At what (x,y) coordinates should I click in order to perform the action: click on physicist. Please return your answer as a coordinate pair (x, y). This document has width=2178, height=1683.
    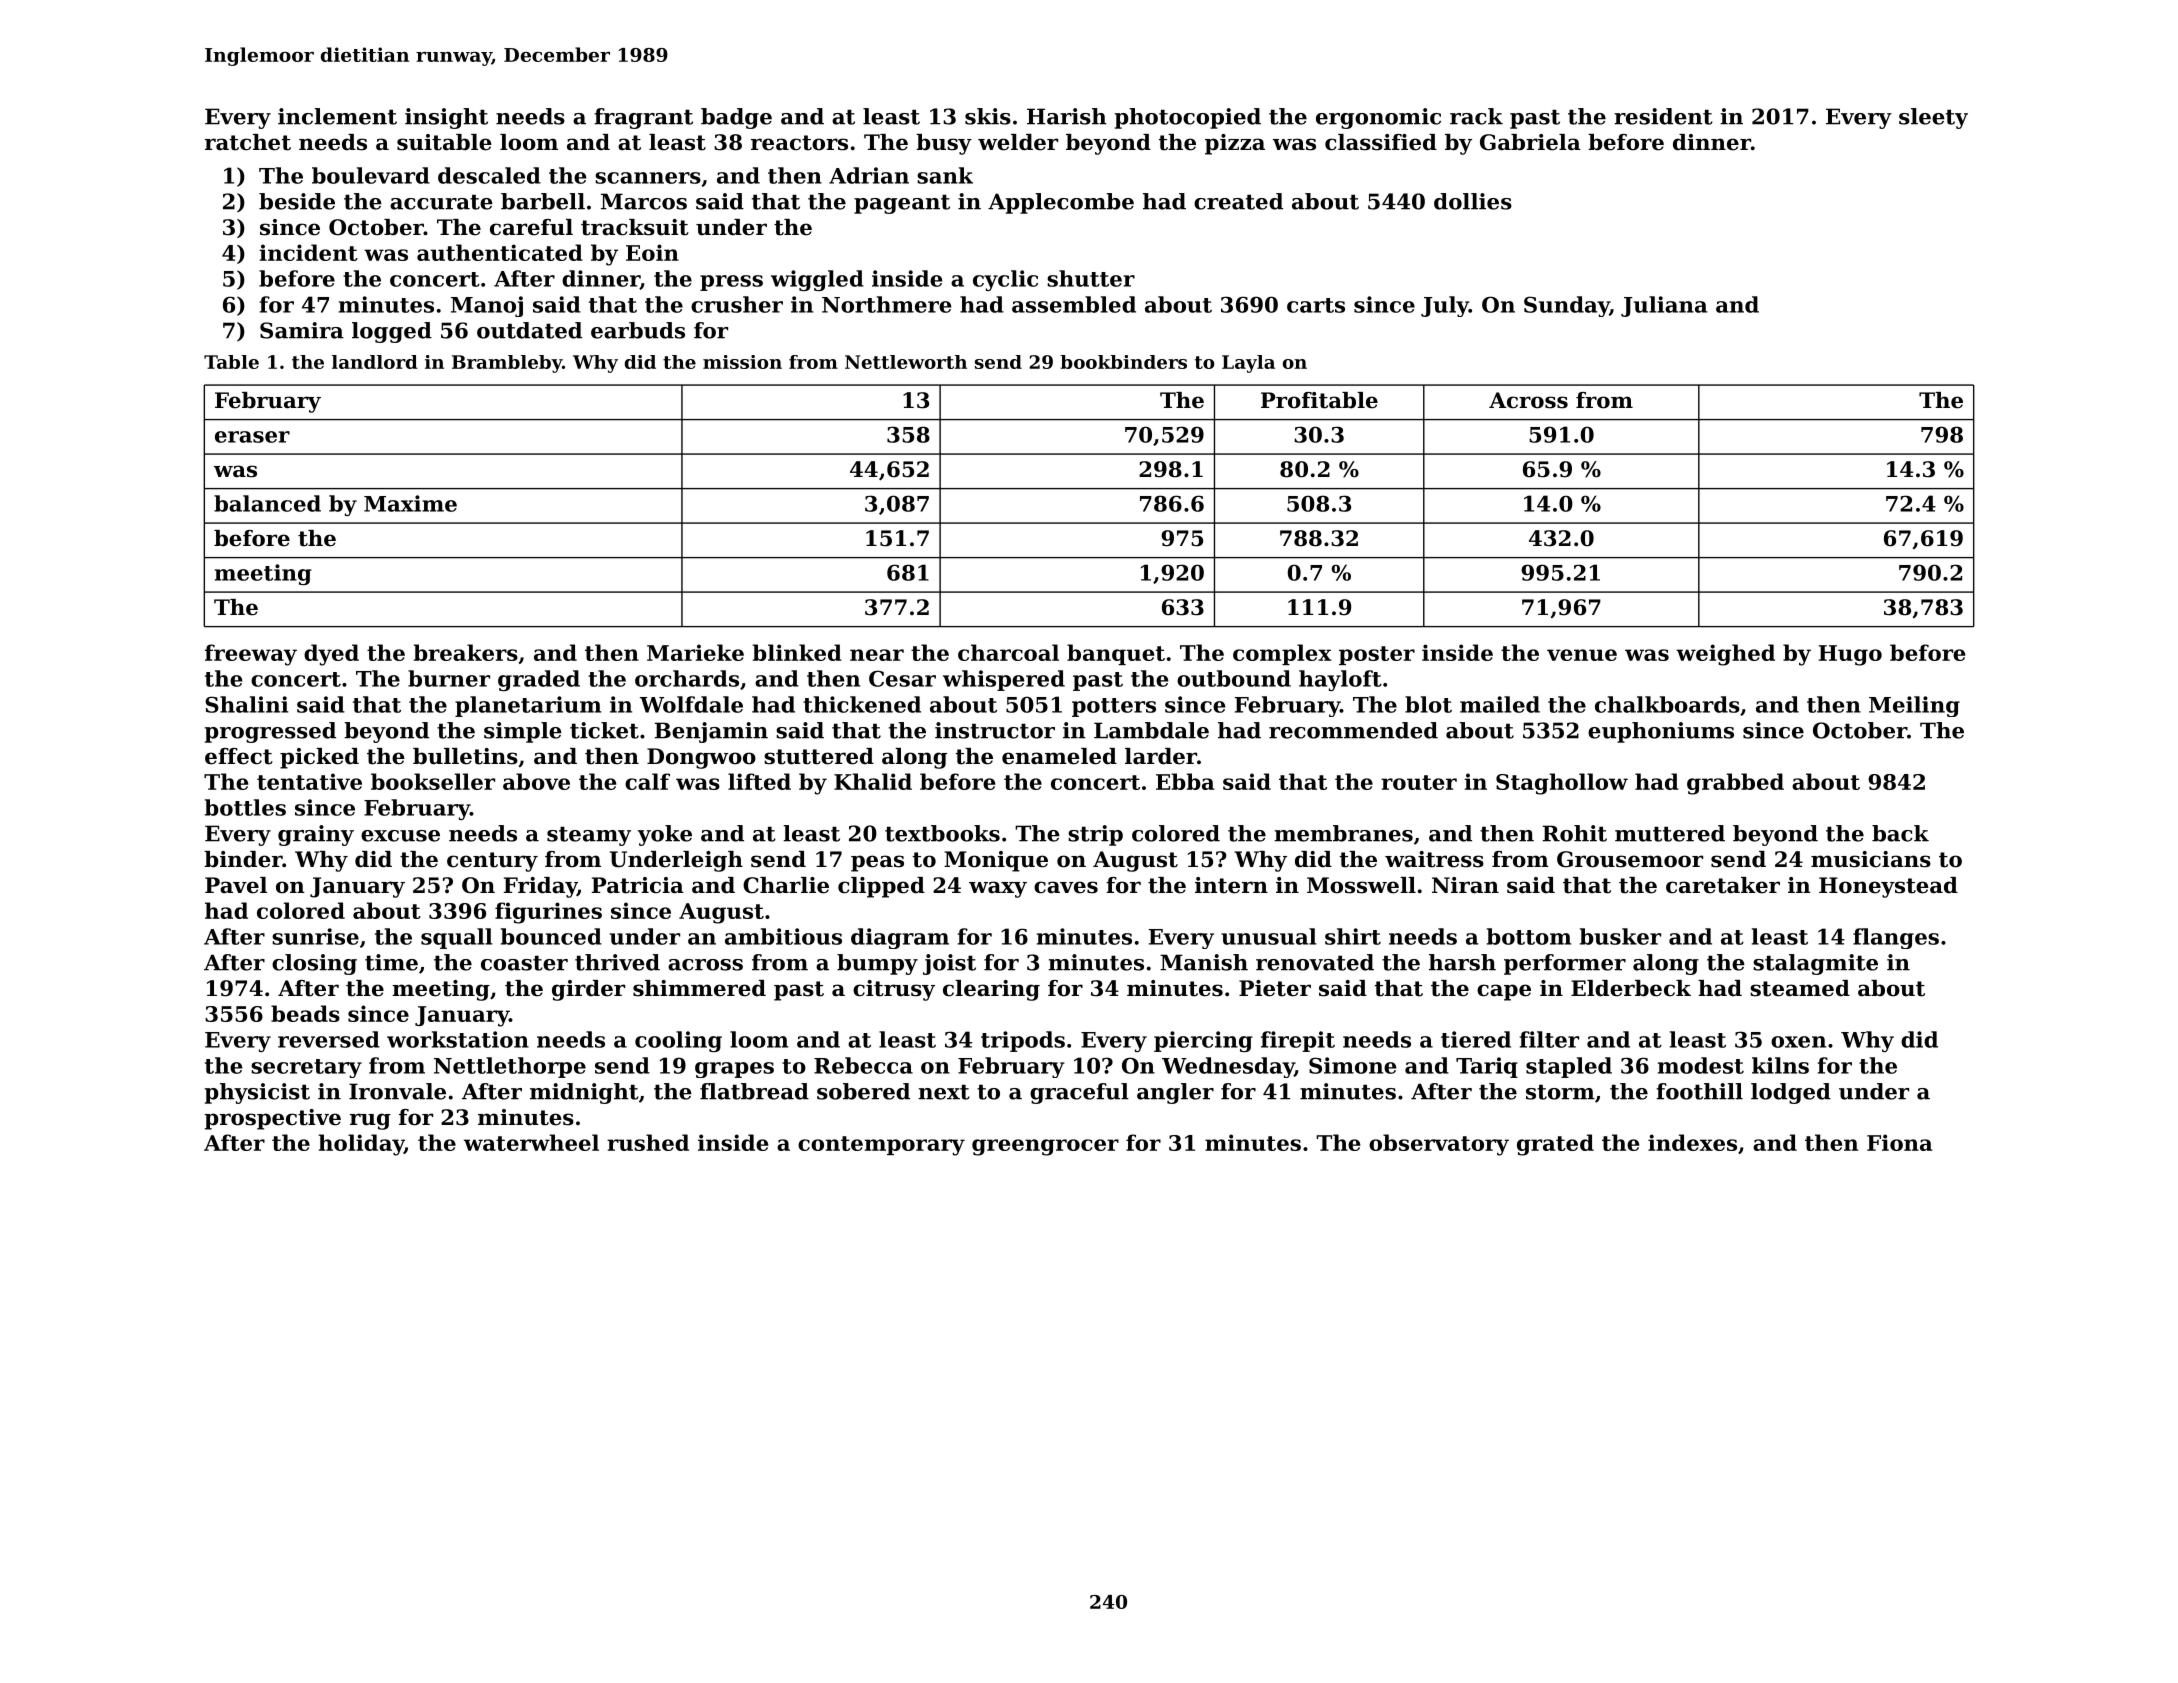
    Looking at the image, I should click on (257, 1093).
